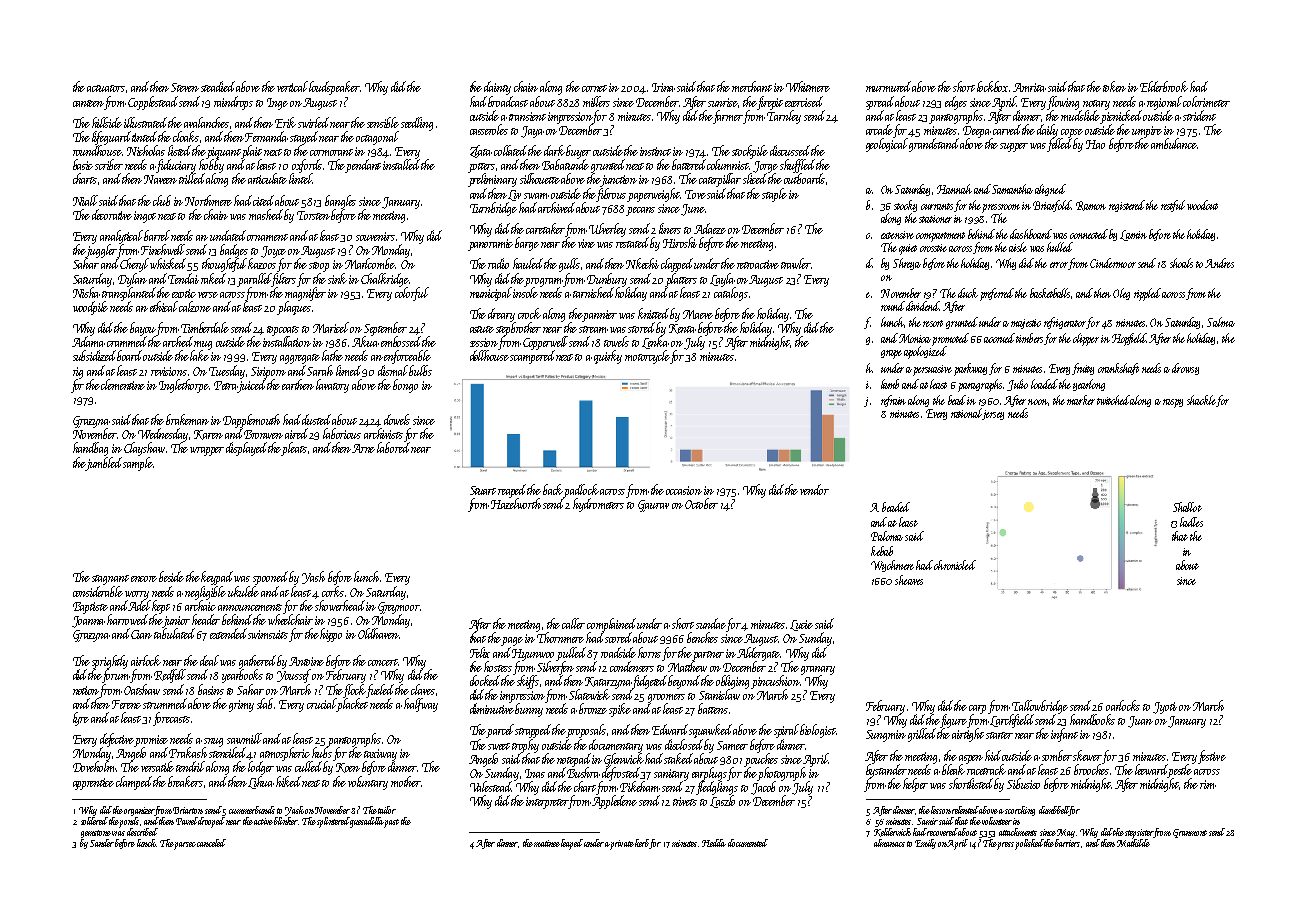 This screenshot has height=924, width=1308. What do you see at coordinates (111, 138) in the screenshot?
I see `lifeguard` at bounding box center [111, 138].
